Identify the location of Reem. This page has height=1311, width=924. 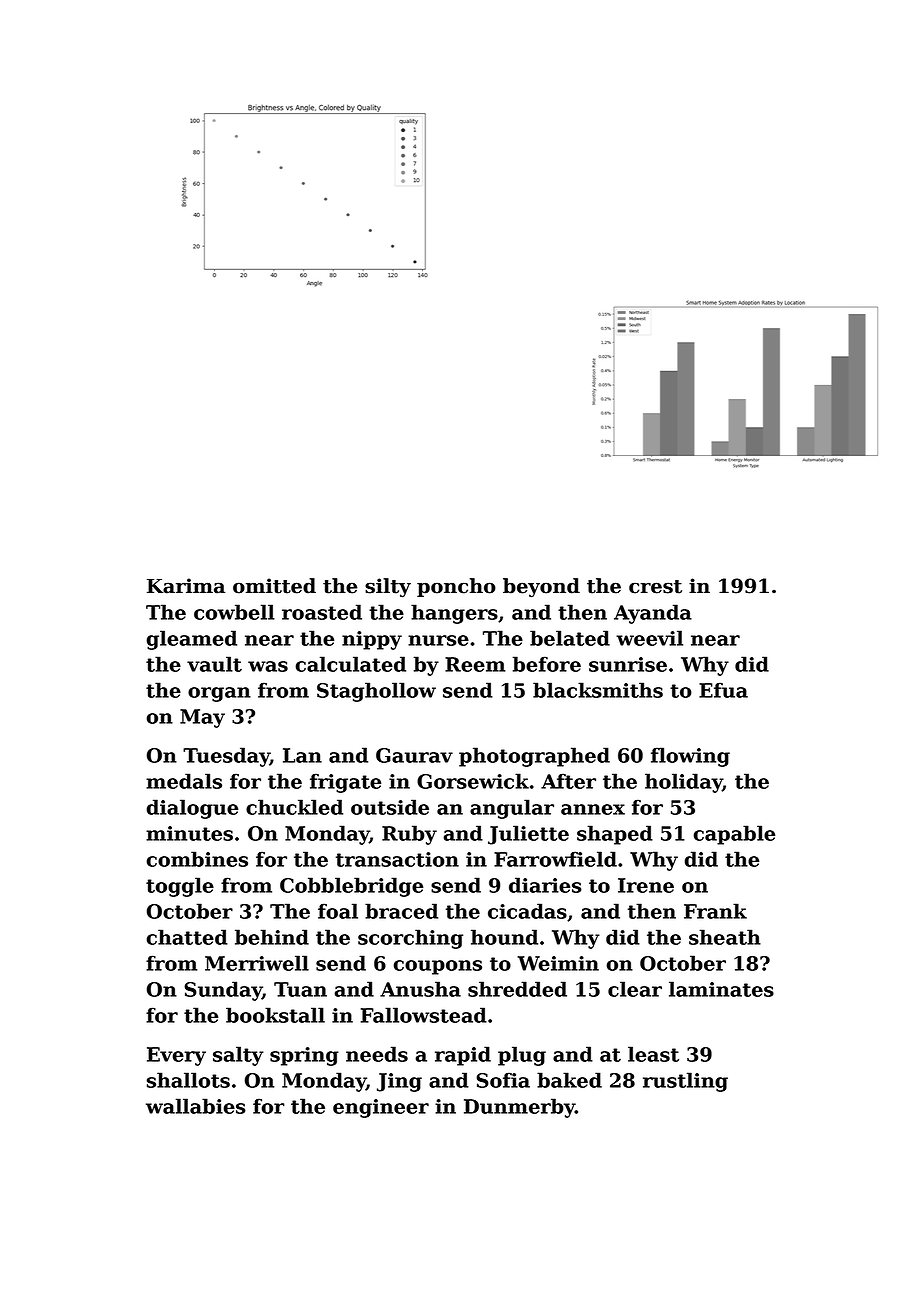
(475, 664).
